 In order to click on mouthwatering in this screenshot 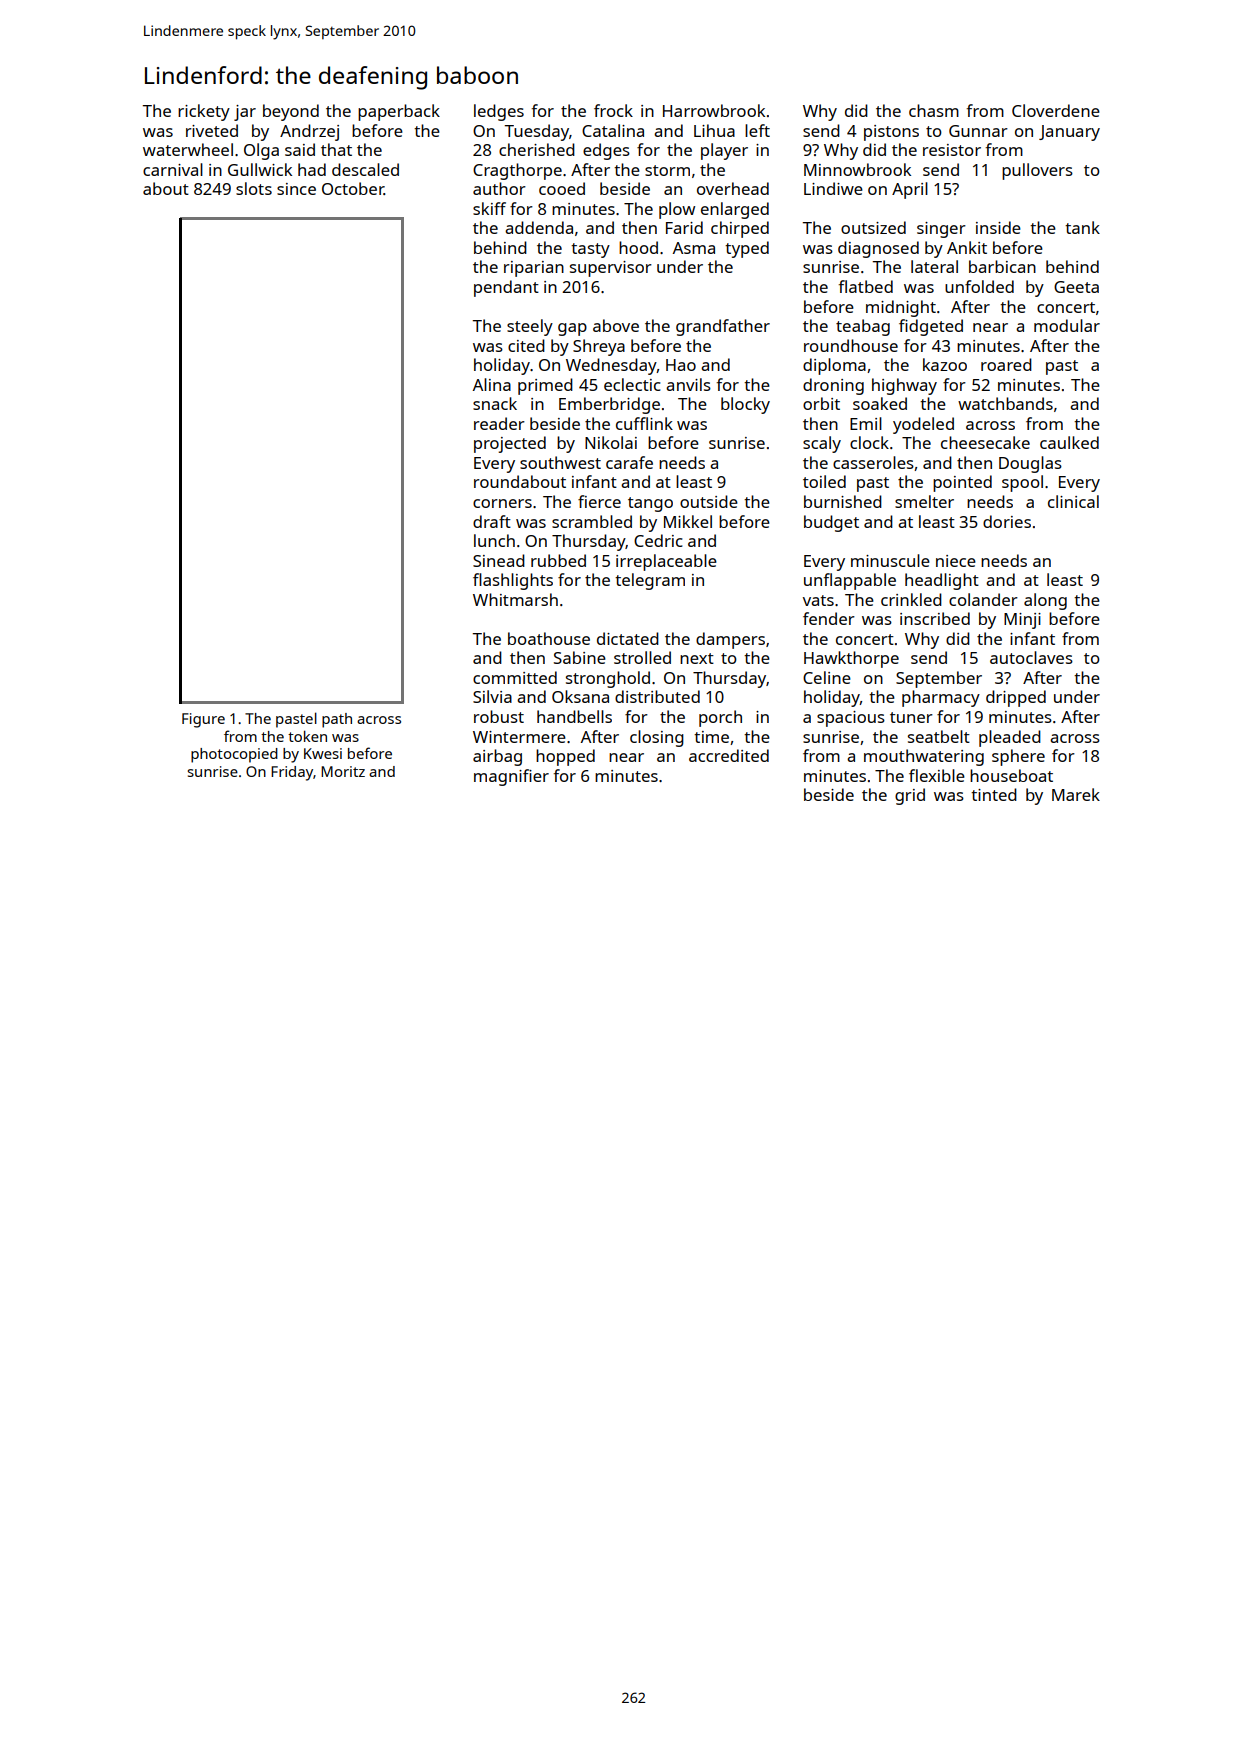, I will do `click(924, 757)`.
